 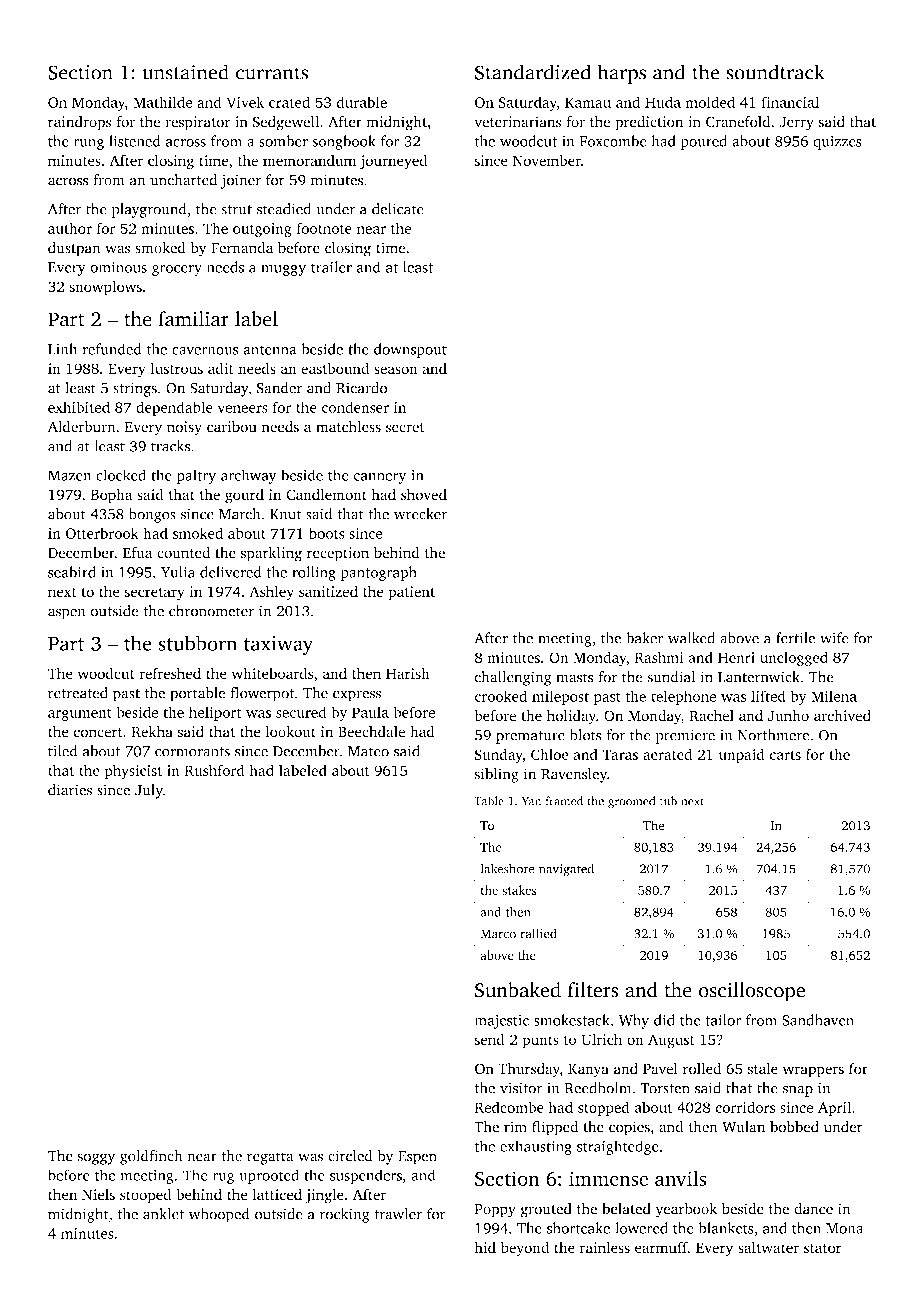 What do you see at coordinates (533, 72) in the screenshot?
I see `Standardized` at bounding box center [533, 72].
